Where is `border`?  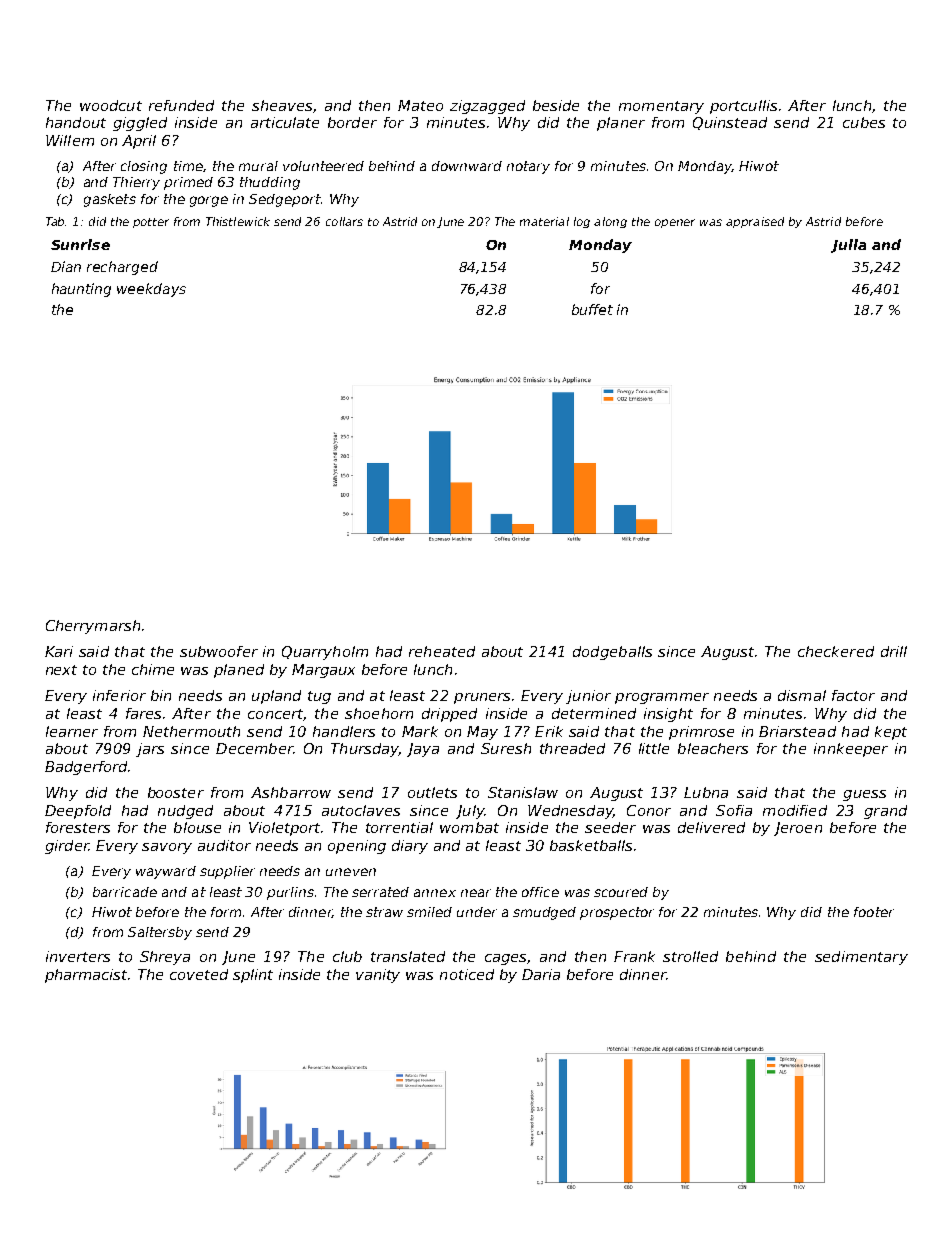 border is located at coordinates (352, 122).
